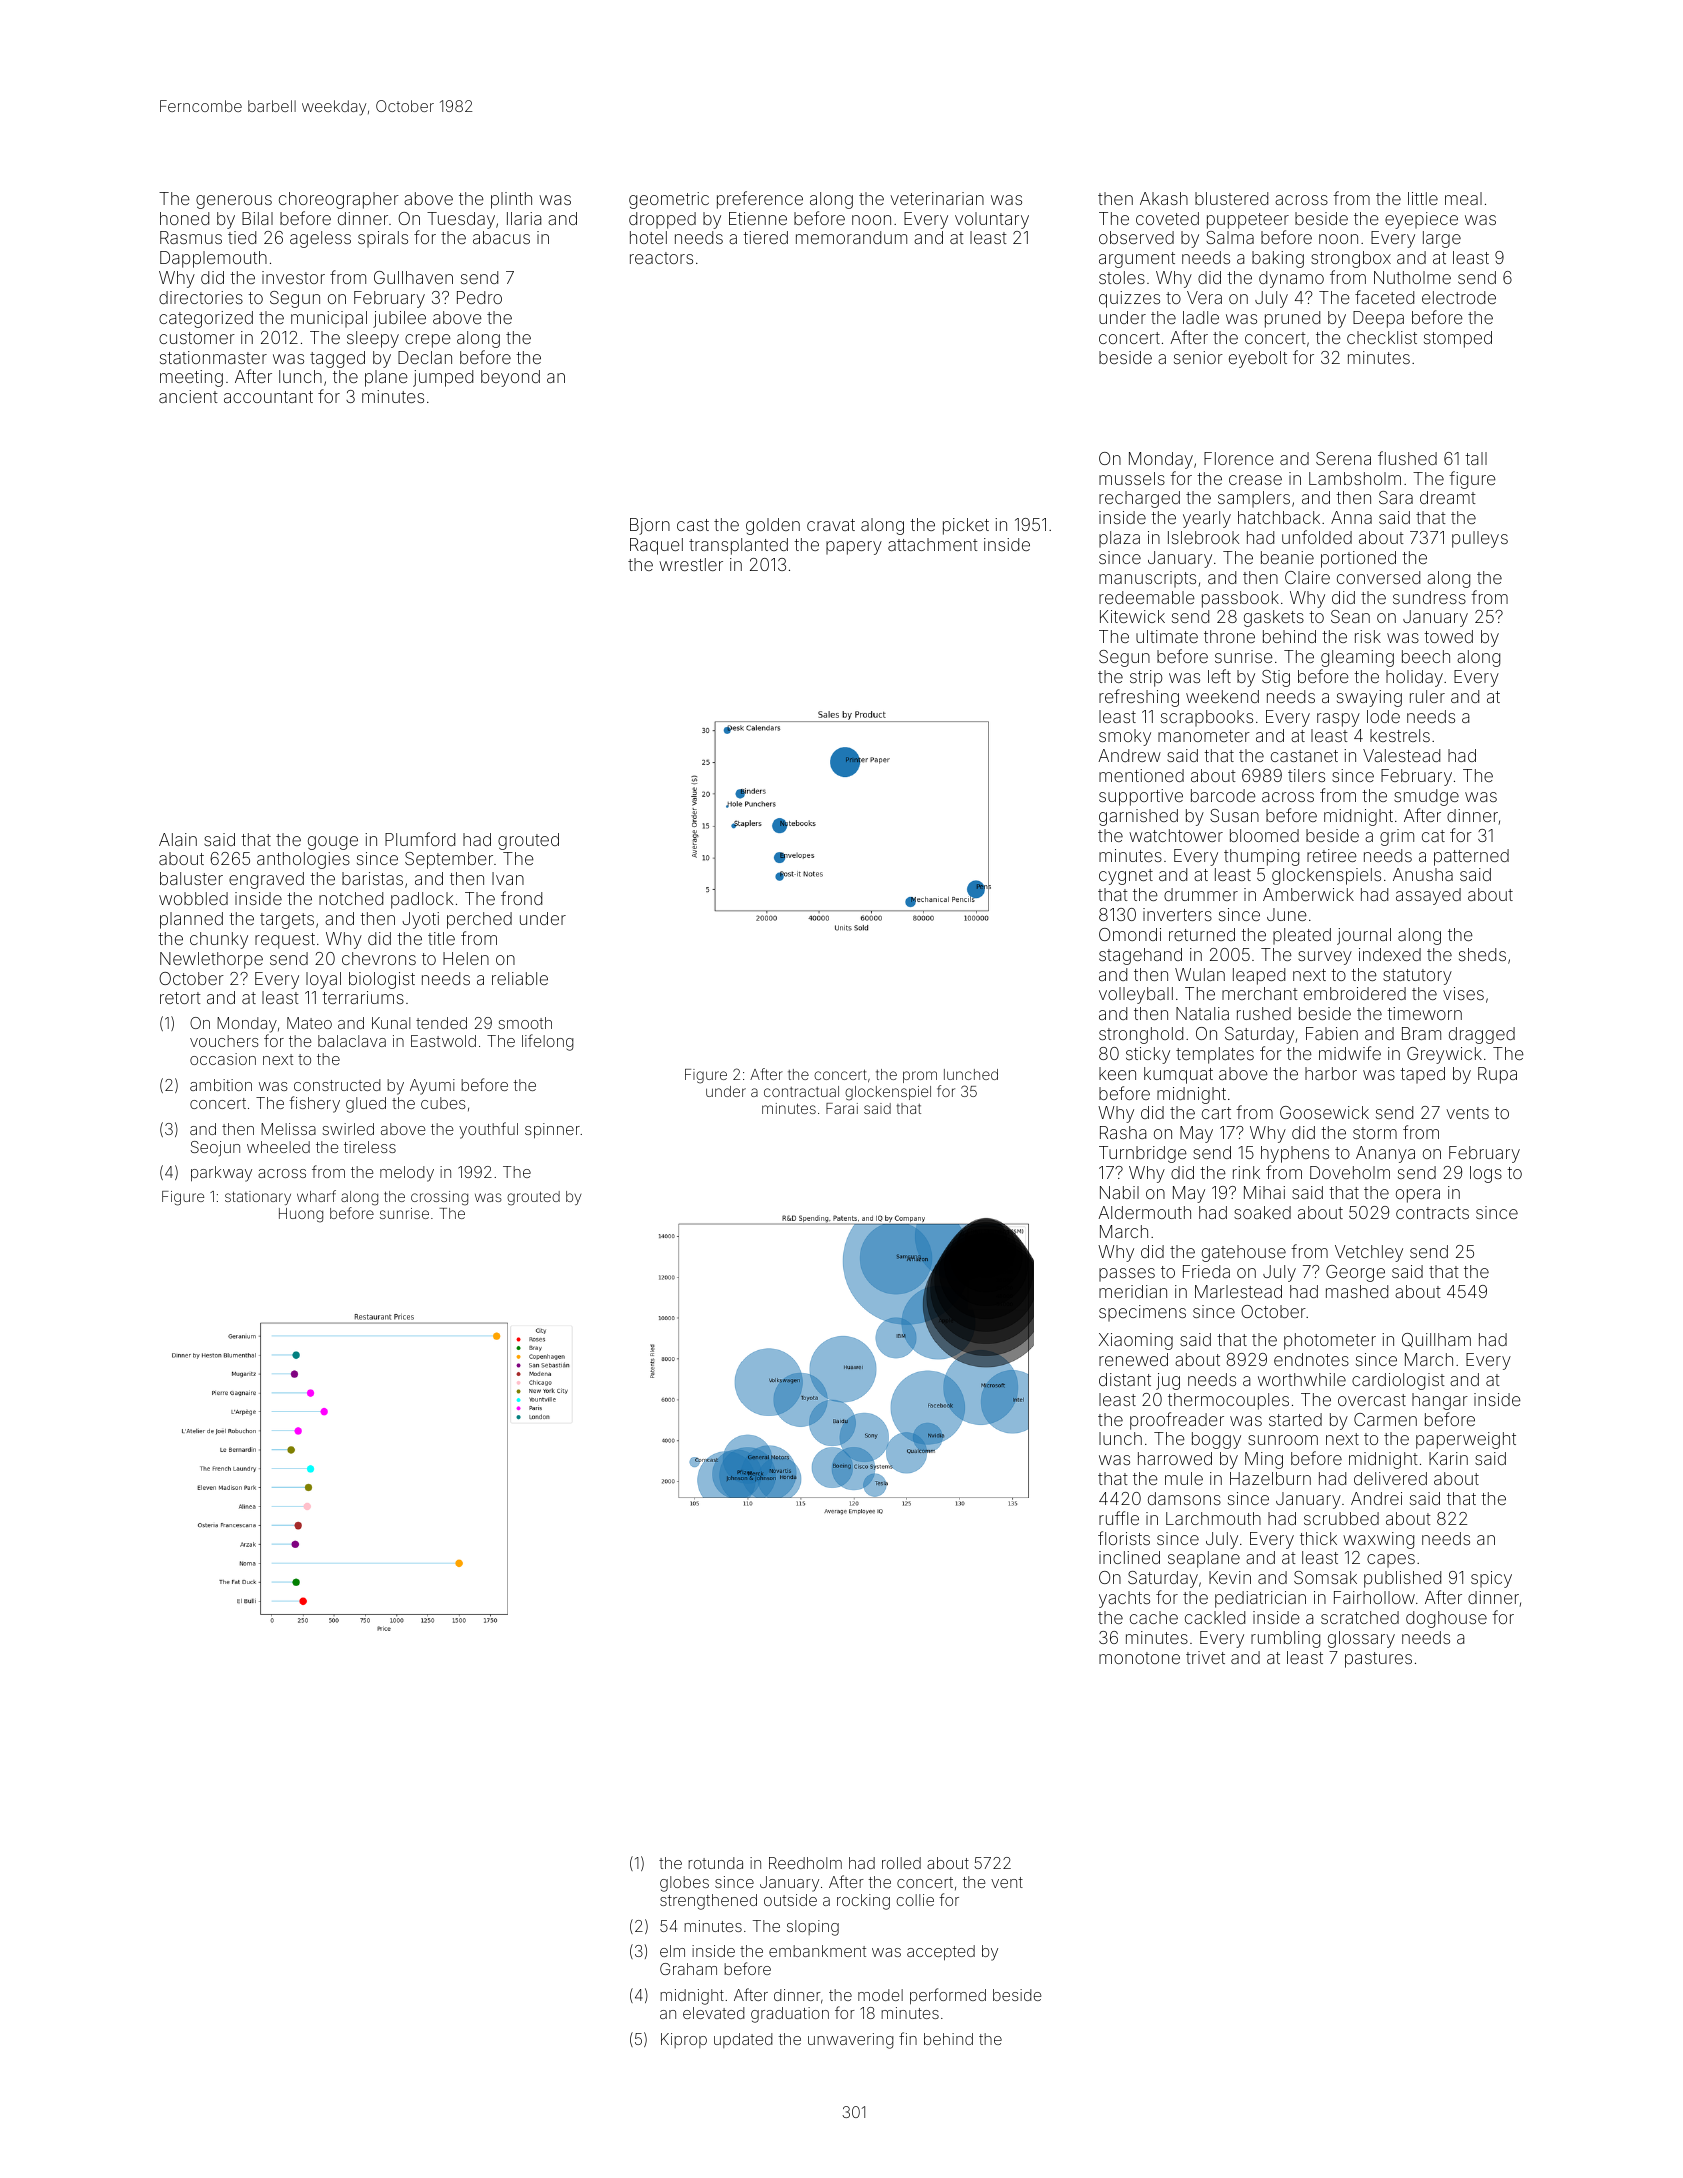  I want to click on performed, so click(948, 1996).
